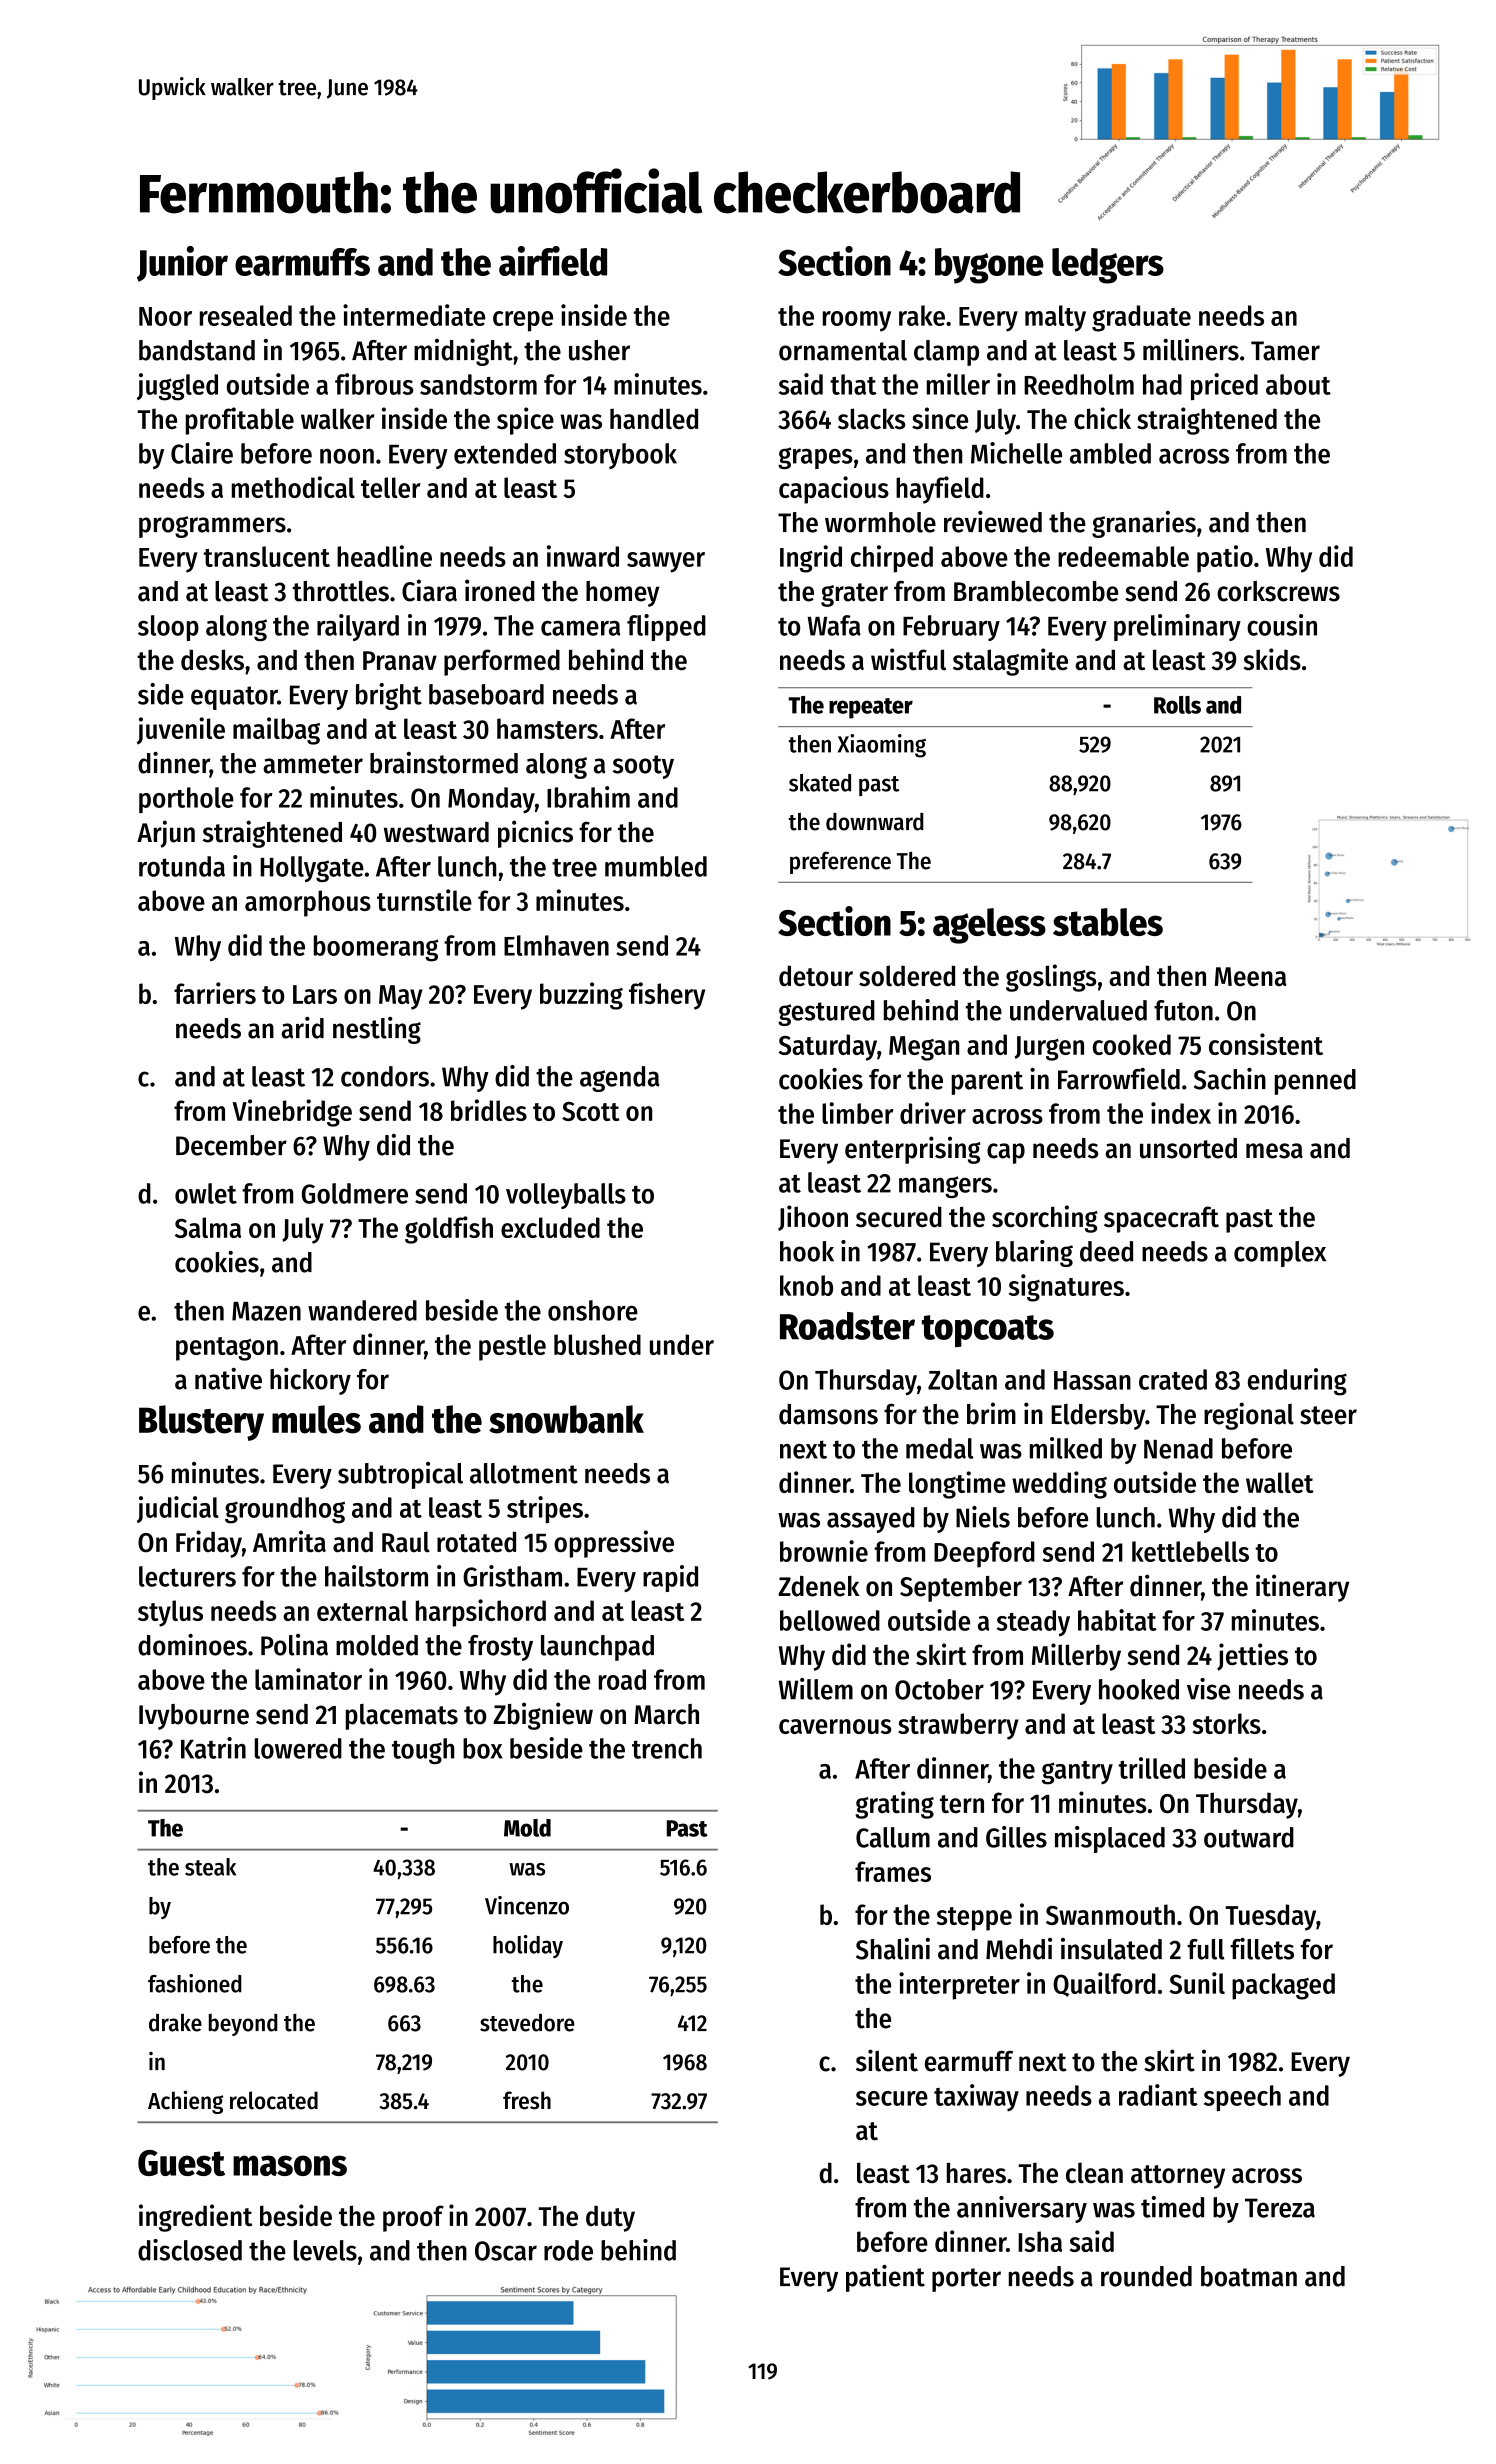  What do you see at coordinates (989, 266) in the screenshot?
I see `bygone` at bounding box center [989, 266].
